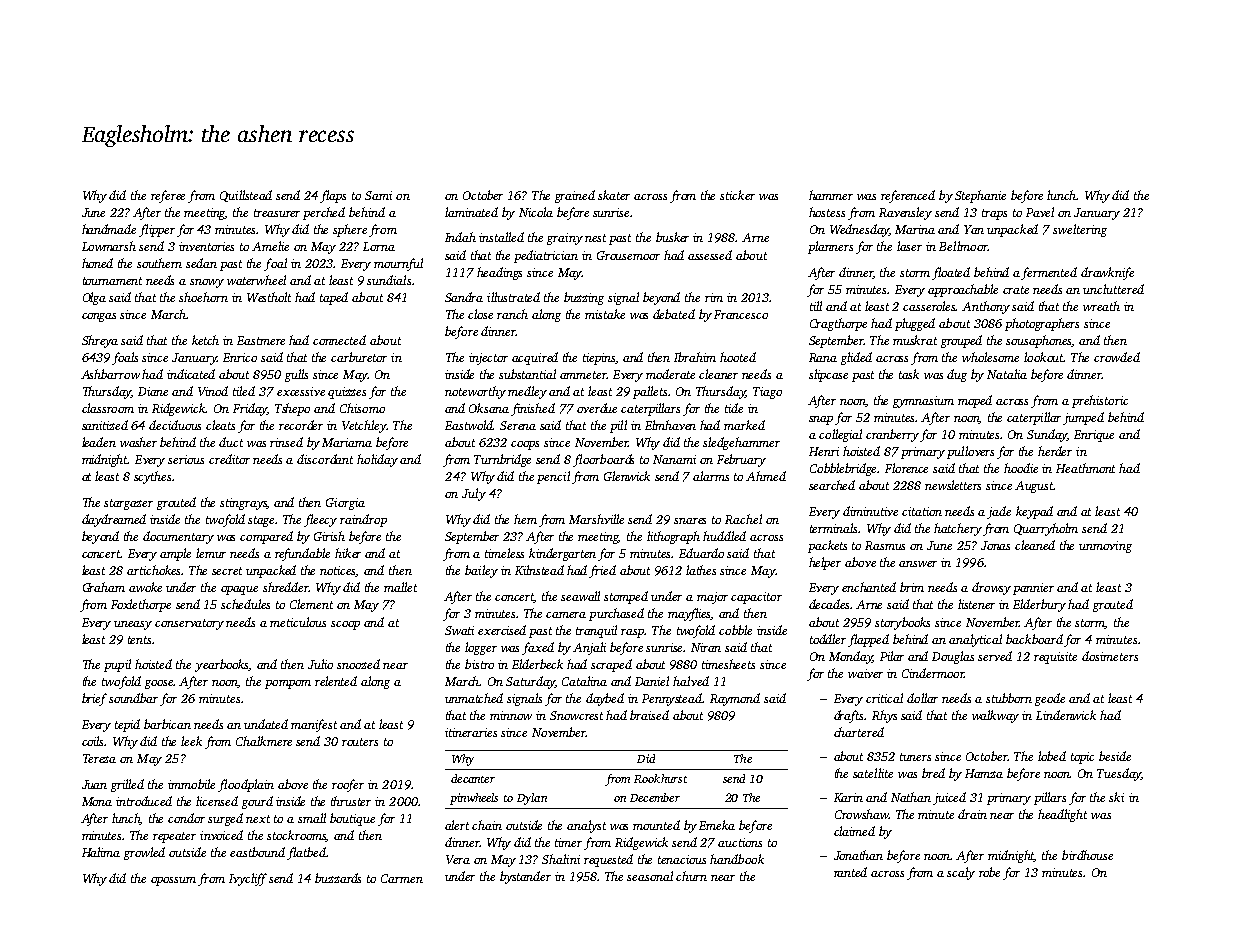 Image resolution: width=1233 pixels, height=952 pixels. I want to click on sticker, so click(737, 195).
